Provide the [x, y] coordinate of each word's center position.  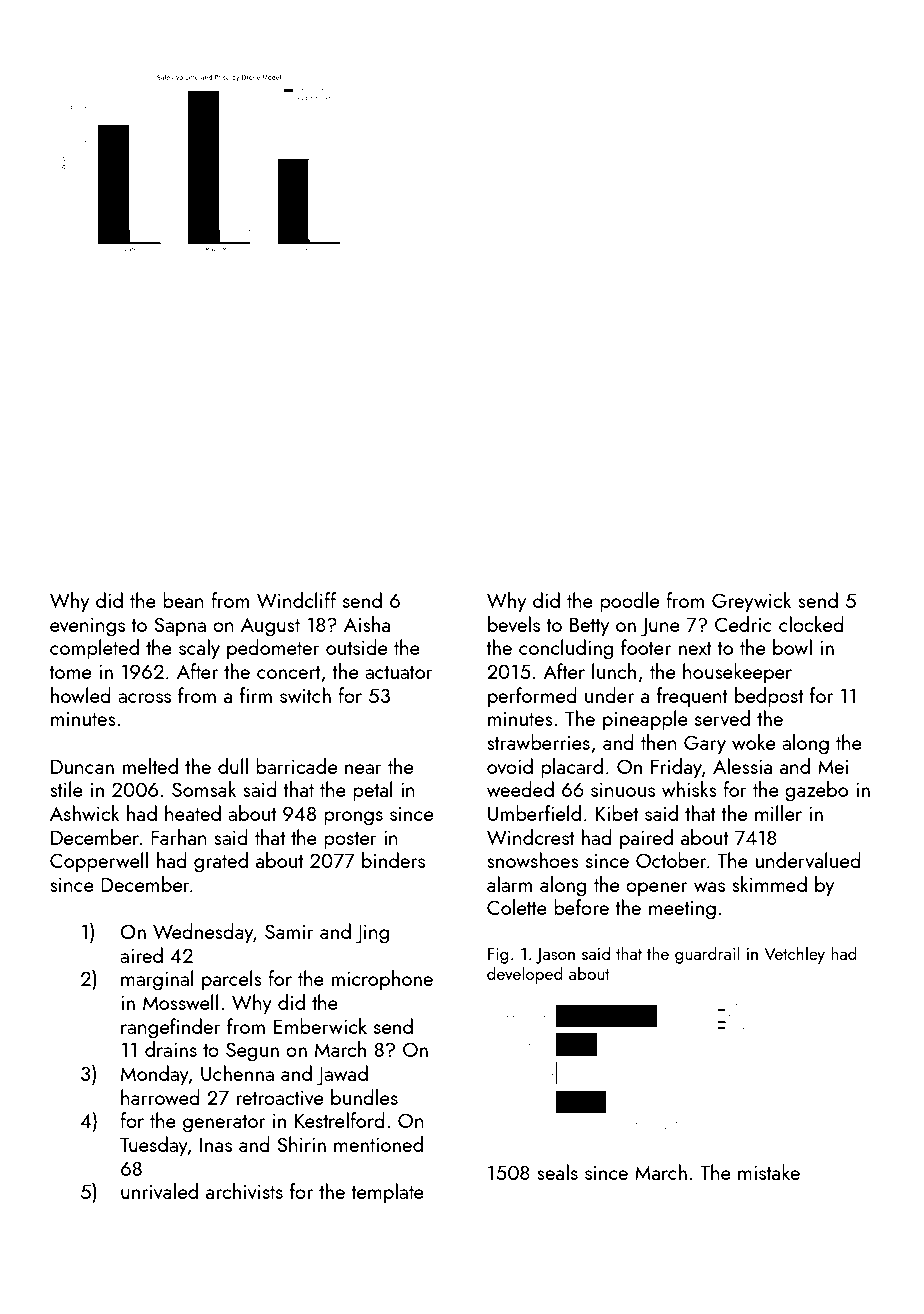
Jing [372, 934]
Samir [289, 931]
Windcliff [296, 600]
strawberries [538, 742]
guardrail [707, 955]
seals [557, 1172]
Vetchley [794, 955]
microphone [382, 980]
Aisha [367, 624]
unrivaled [159, 1191]
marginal [157, 980]
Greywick [752, 602]
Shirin [301, 1144]
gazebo [816, 791]
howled [81, 695]
